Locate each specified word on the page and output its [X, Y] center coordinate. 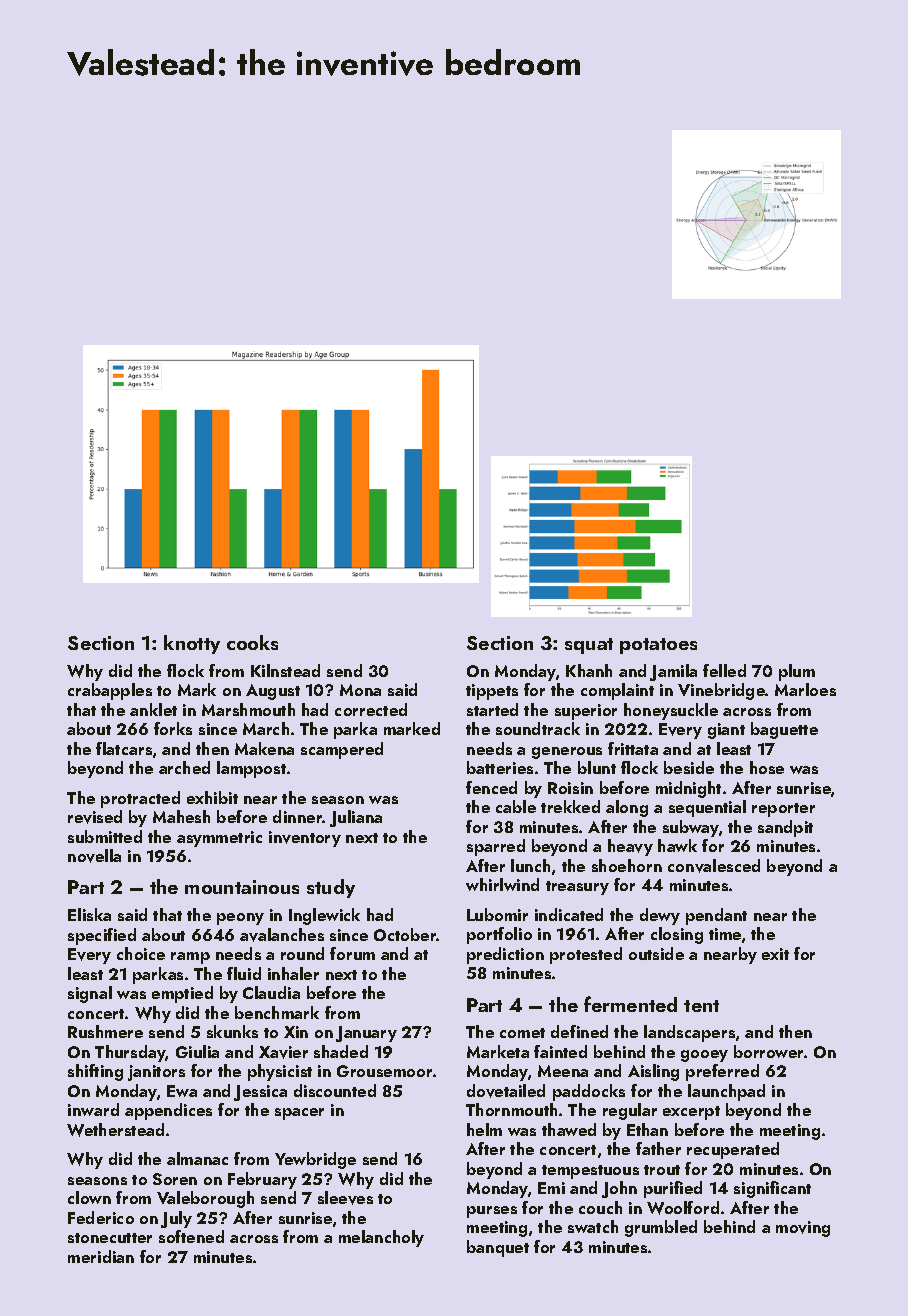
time [725, 934]
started [492, 709]
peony [240, 919]
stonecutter [110, 1238]
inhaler [293, 973]
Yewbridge [315, 1160]
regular [630, 1111]
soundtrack [538, 728]
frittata [633, 748]
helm [484, 1129]
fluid [244, 973]
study [331, 888]
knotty [192, 644]
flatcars [124, 748]
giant [726, 731]
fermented [630, 1004]
